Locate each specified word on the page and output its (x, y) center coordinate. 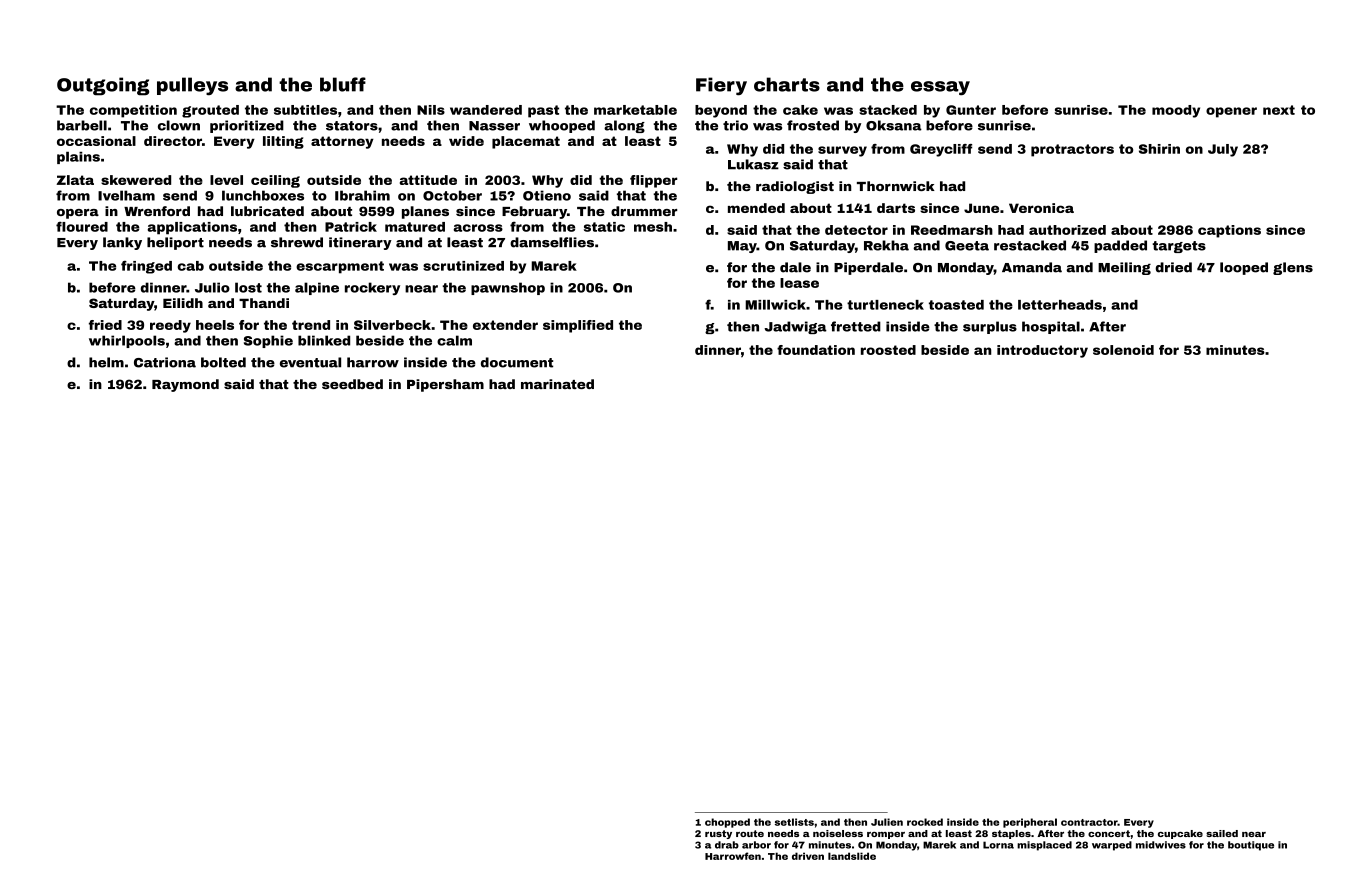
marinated (557, 384)
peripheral (1030, 823)
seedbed (352, 384)
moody (1176, 111)
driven (808, 856)
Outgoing (103, 86)
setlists (794, 822)
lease (799, 283)
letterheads (1060, 305)
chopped (727, 823)
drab (727, 845)
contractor (1089, 822)
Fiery (721, 86)
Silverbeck (392, 325)
